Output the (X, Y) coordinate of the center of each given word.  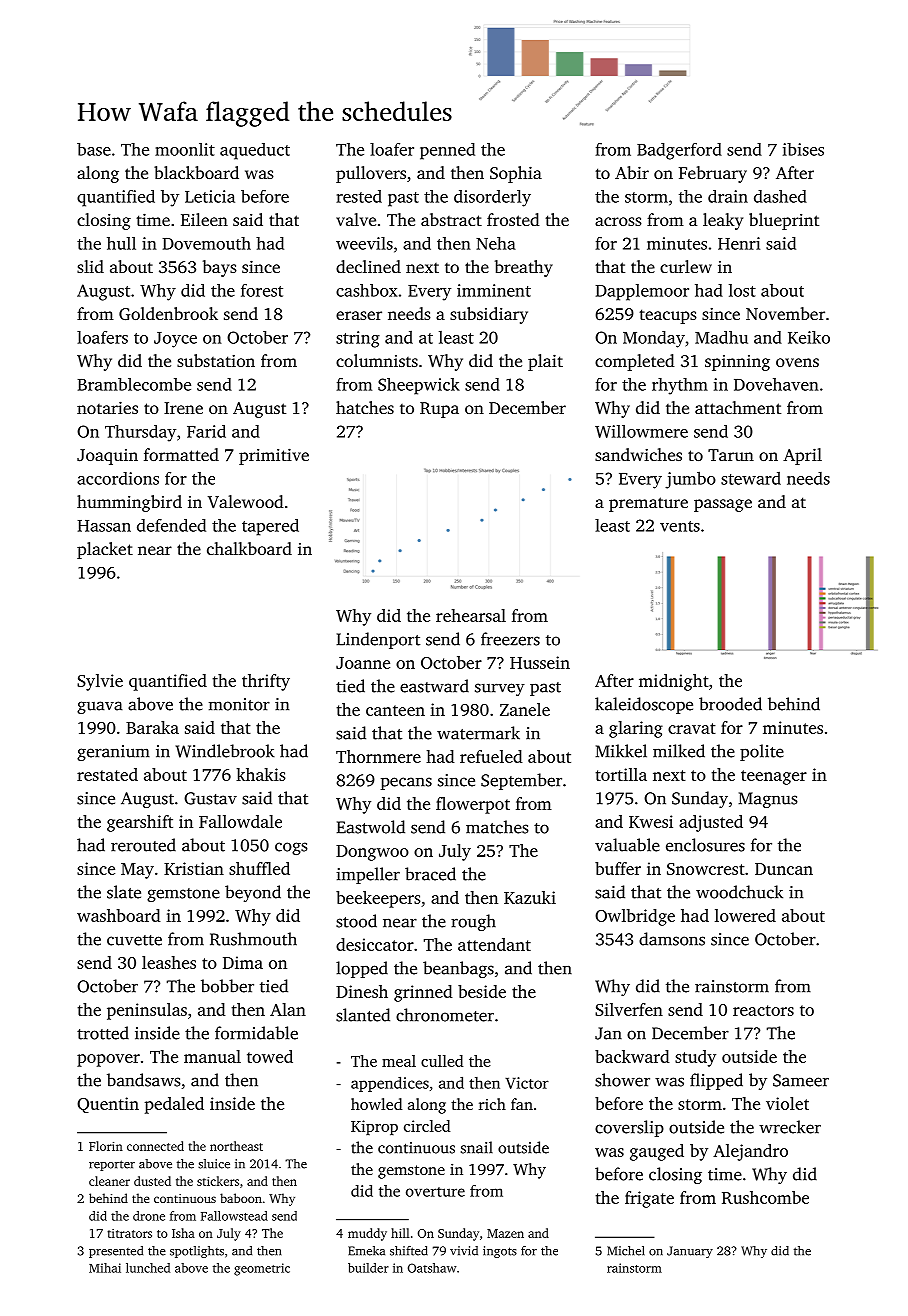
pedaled (174, 1105)
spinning (737, 363)
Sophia (516, 174)
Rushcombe (765, 1197)
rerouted (143, 845)
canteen (395, 710)
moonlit (185, 149)
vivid (464, 1251)
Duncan (784, 869)
